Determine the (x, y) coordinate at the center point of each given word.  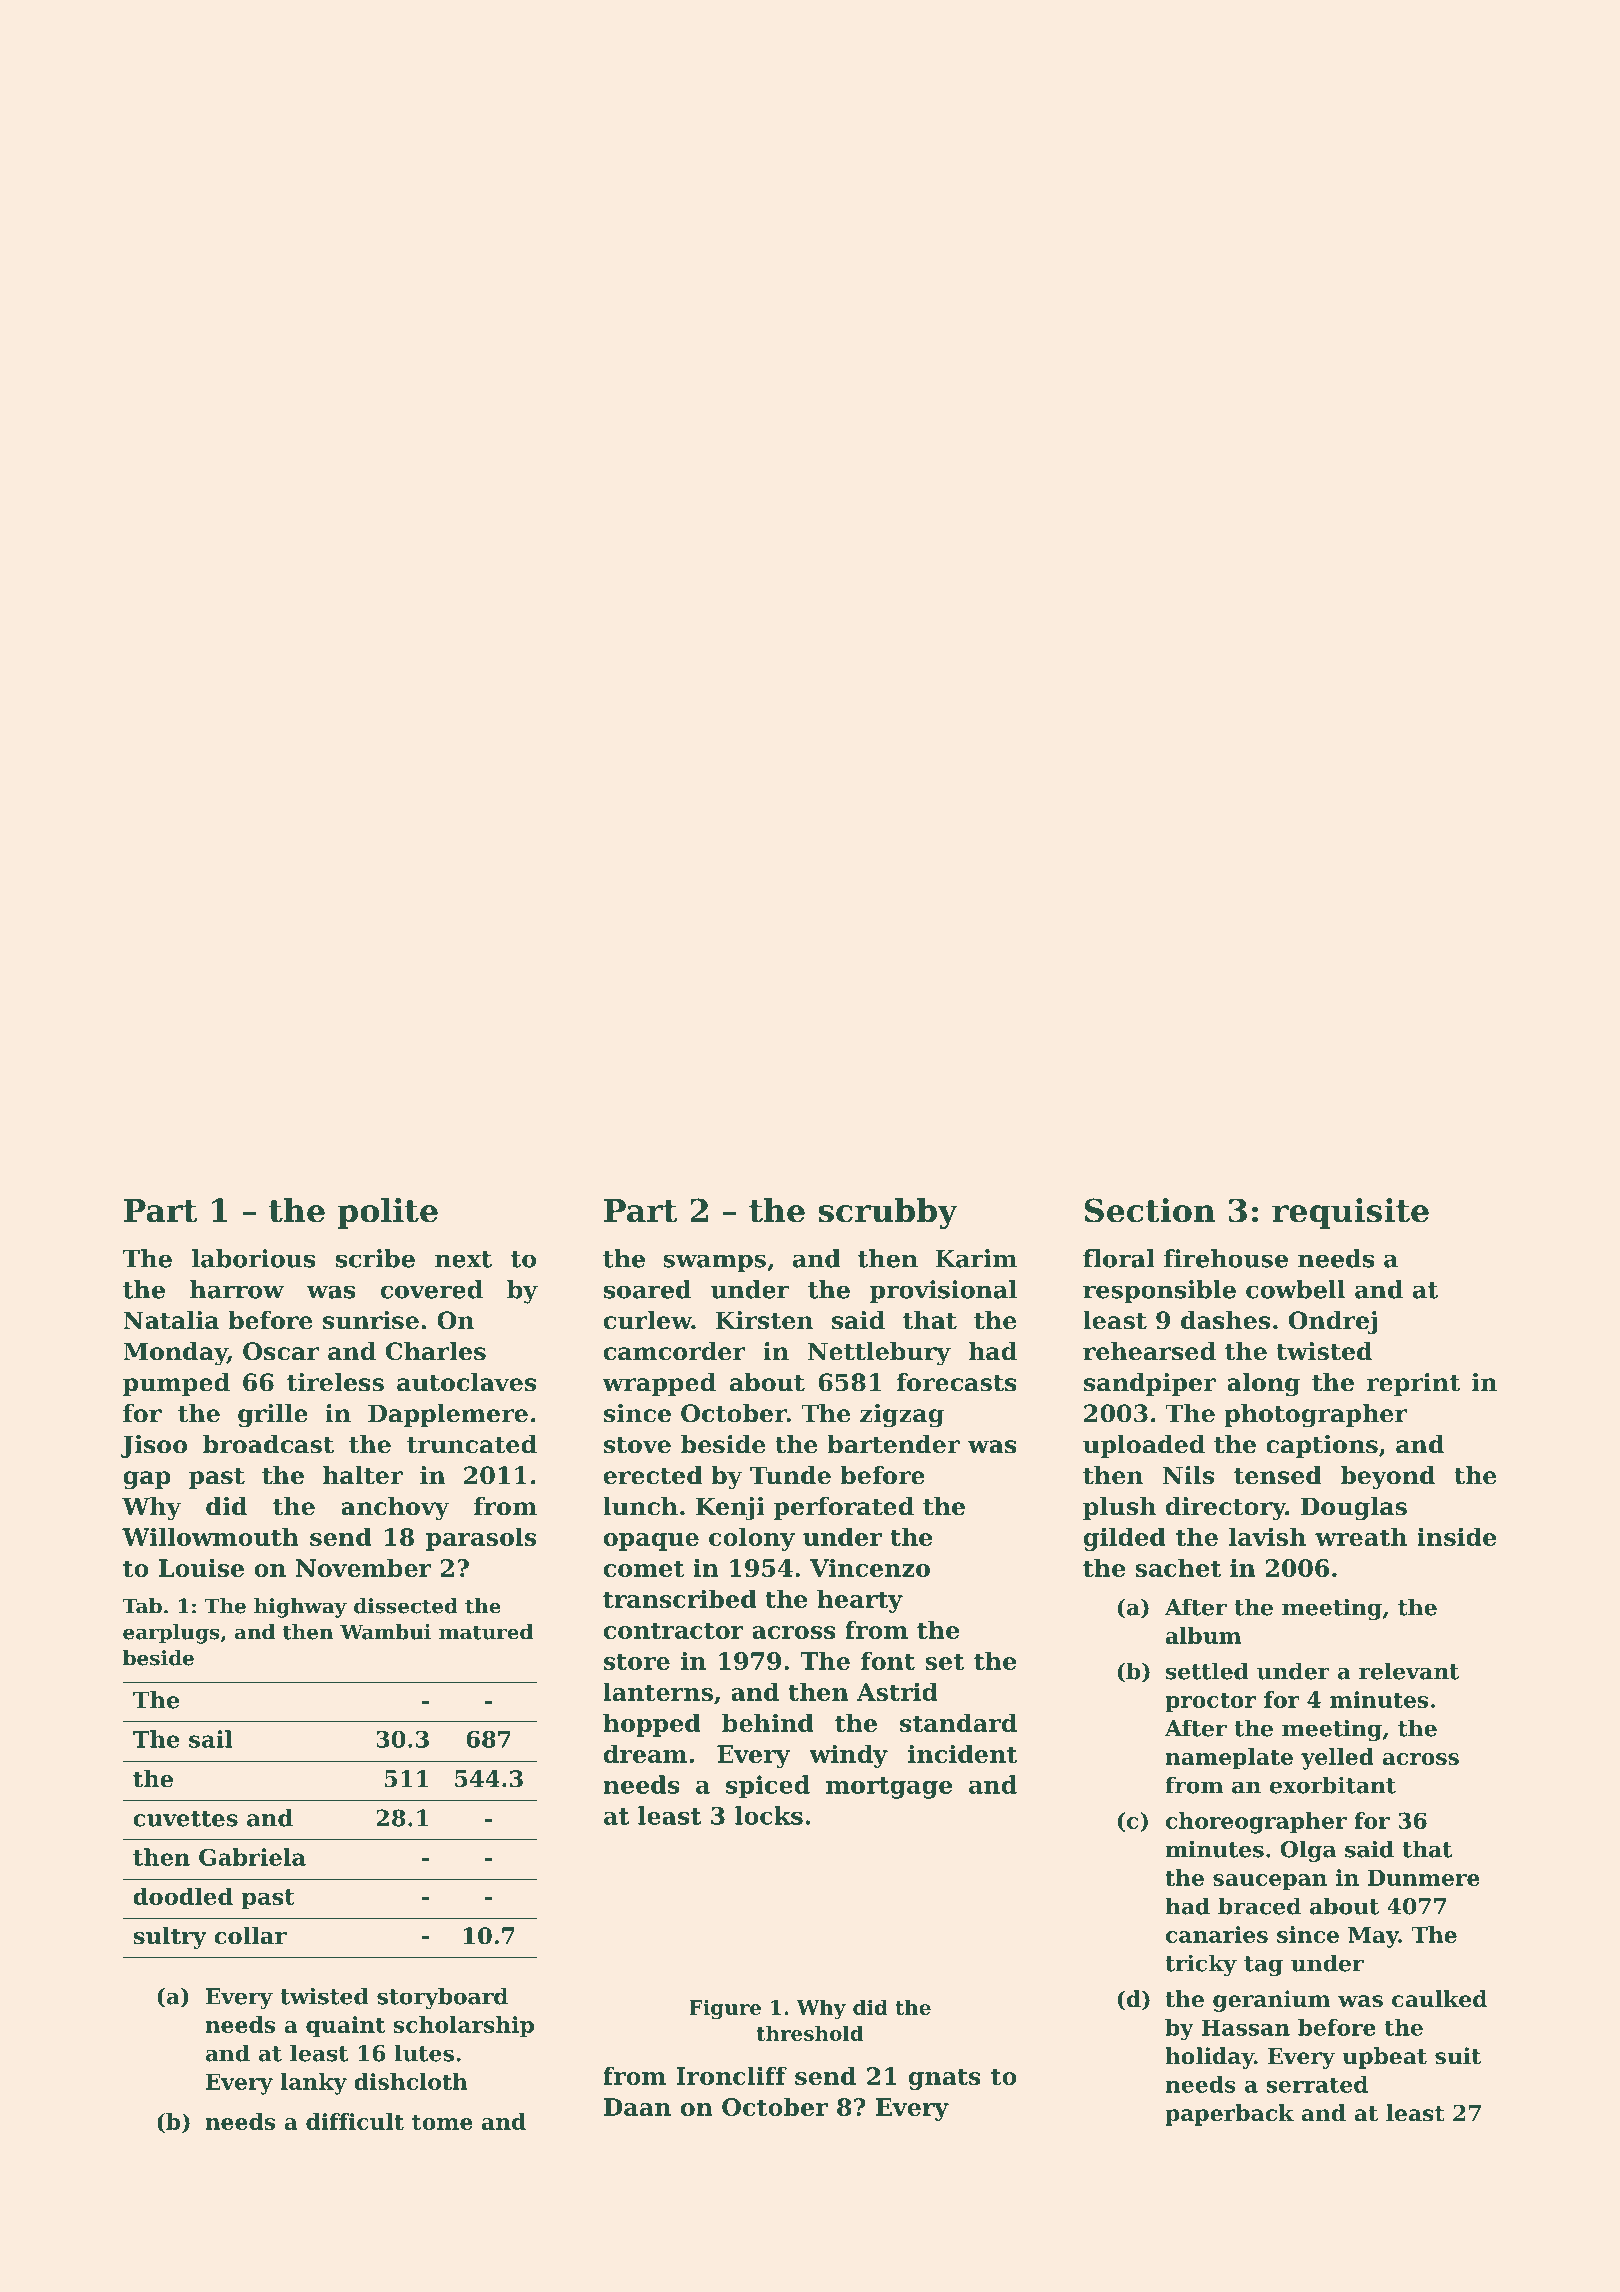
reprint (1413, 1384)
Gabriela (252, 1857)
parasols (481, 1539)
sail (210, 1739)
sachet (1178, 1567)
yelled (1337, 1759)
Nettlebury (879, 1354)
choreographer (1256, 1823)
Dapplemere (448, 1415)
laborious (253, 1258)
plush (1119, 1508)
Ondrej (1333, 1323)
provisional (943, 1291)
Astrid (897, 1691)
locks (769, 1815)
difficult (355, 2121)
